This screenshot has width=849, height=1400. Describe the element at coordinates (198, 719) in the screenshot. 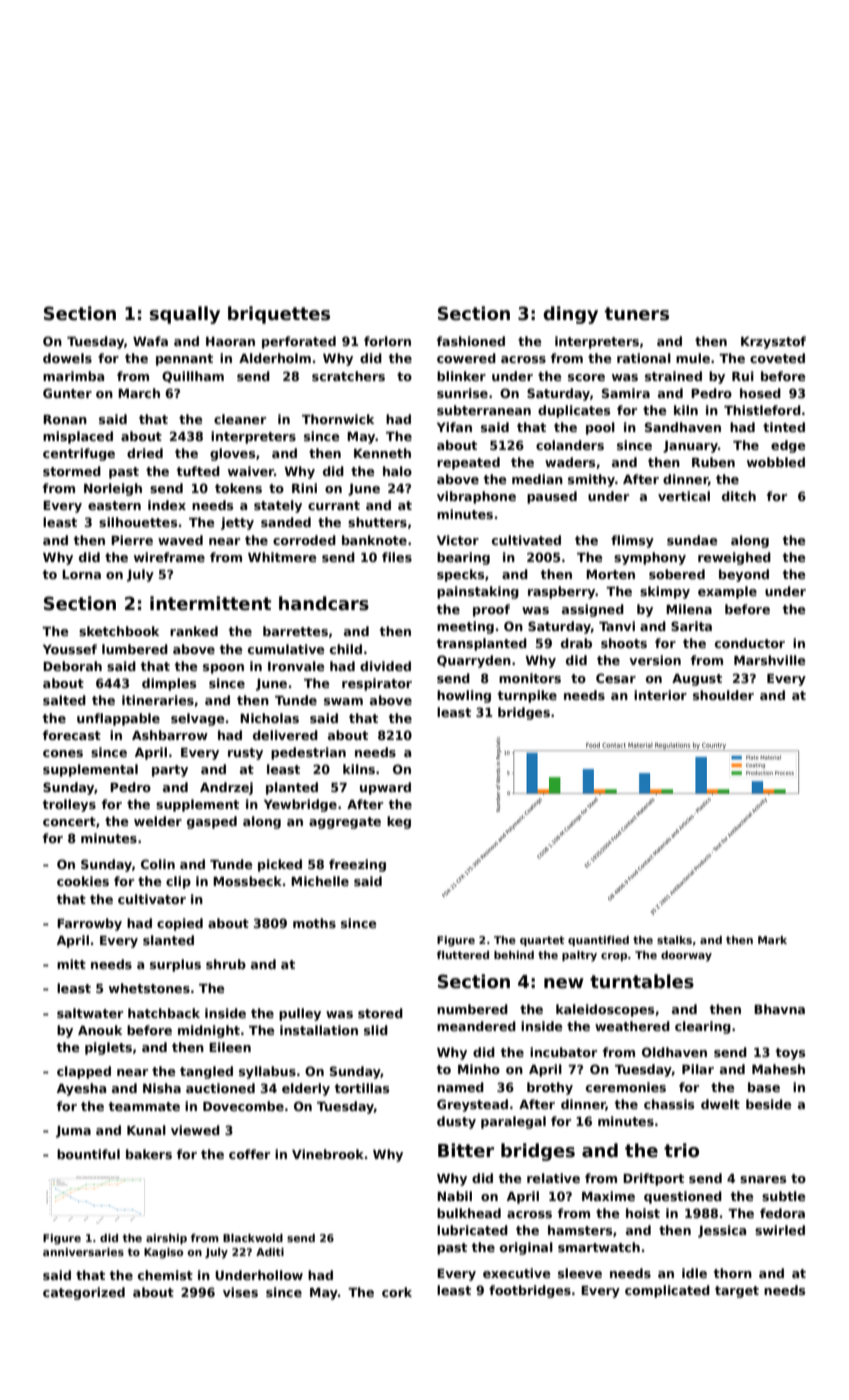

I see `selvage` at that location.
